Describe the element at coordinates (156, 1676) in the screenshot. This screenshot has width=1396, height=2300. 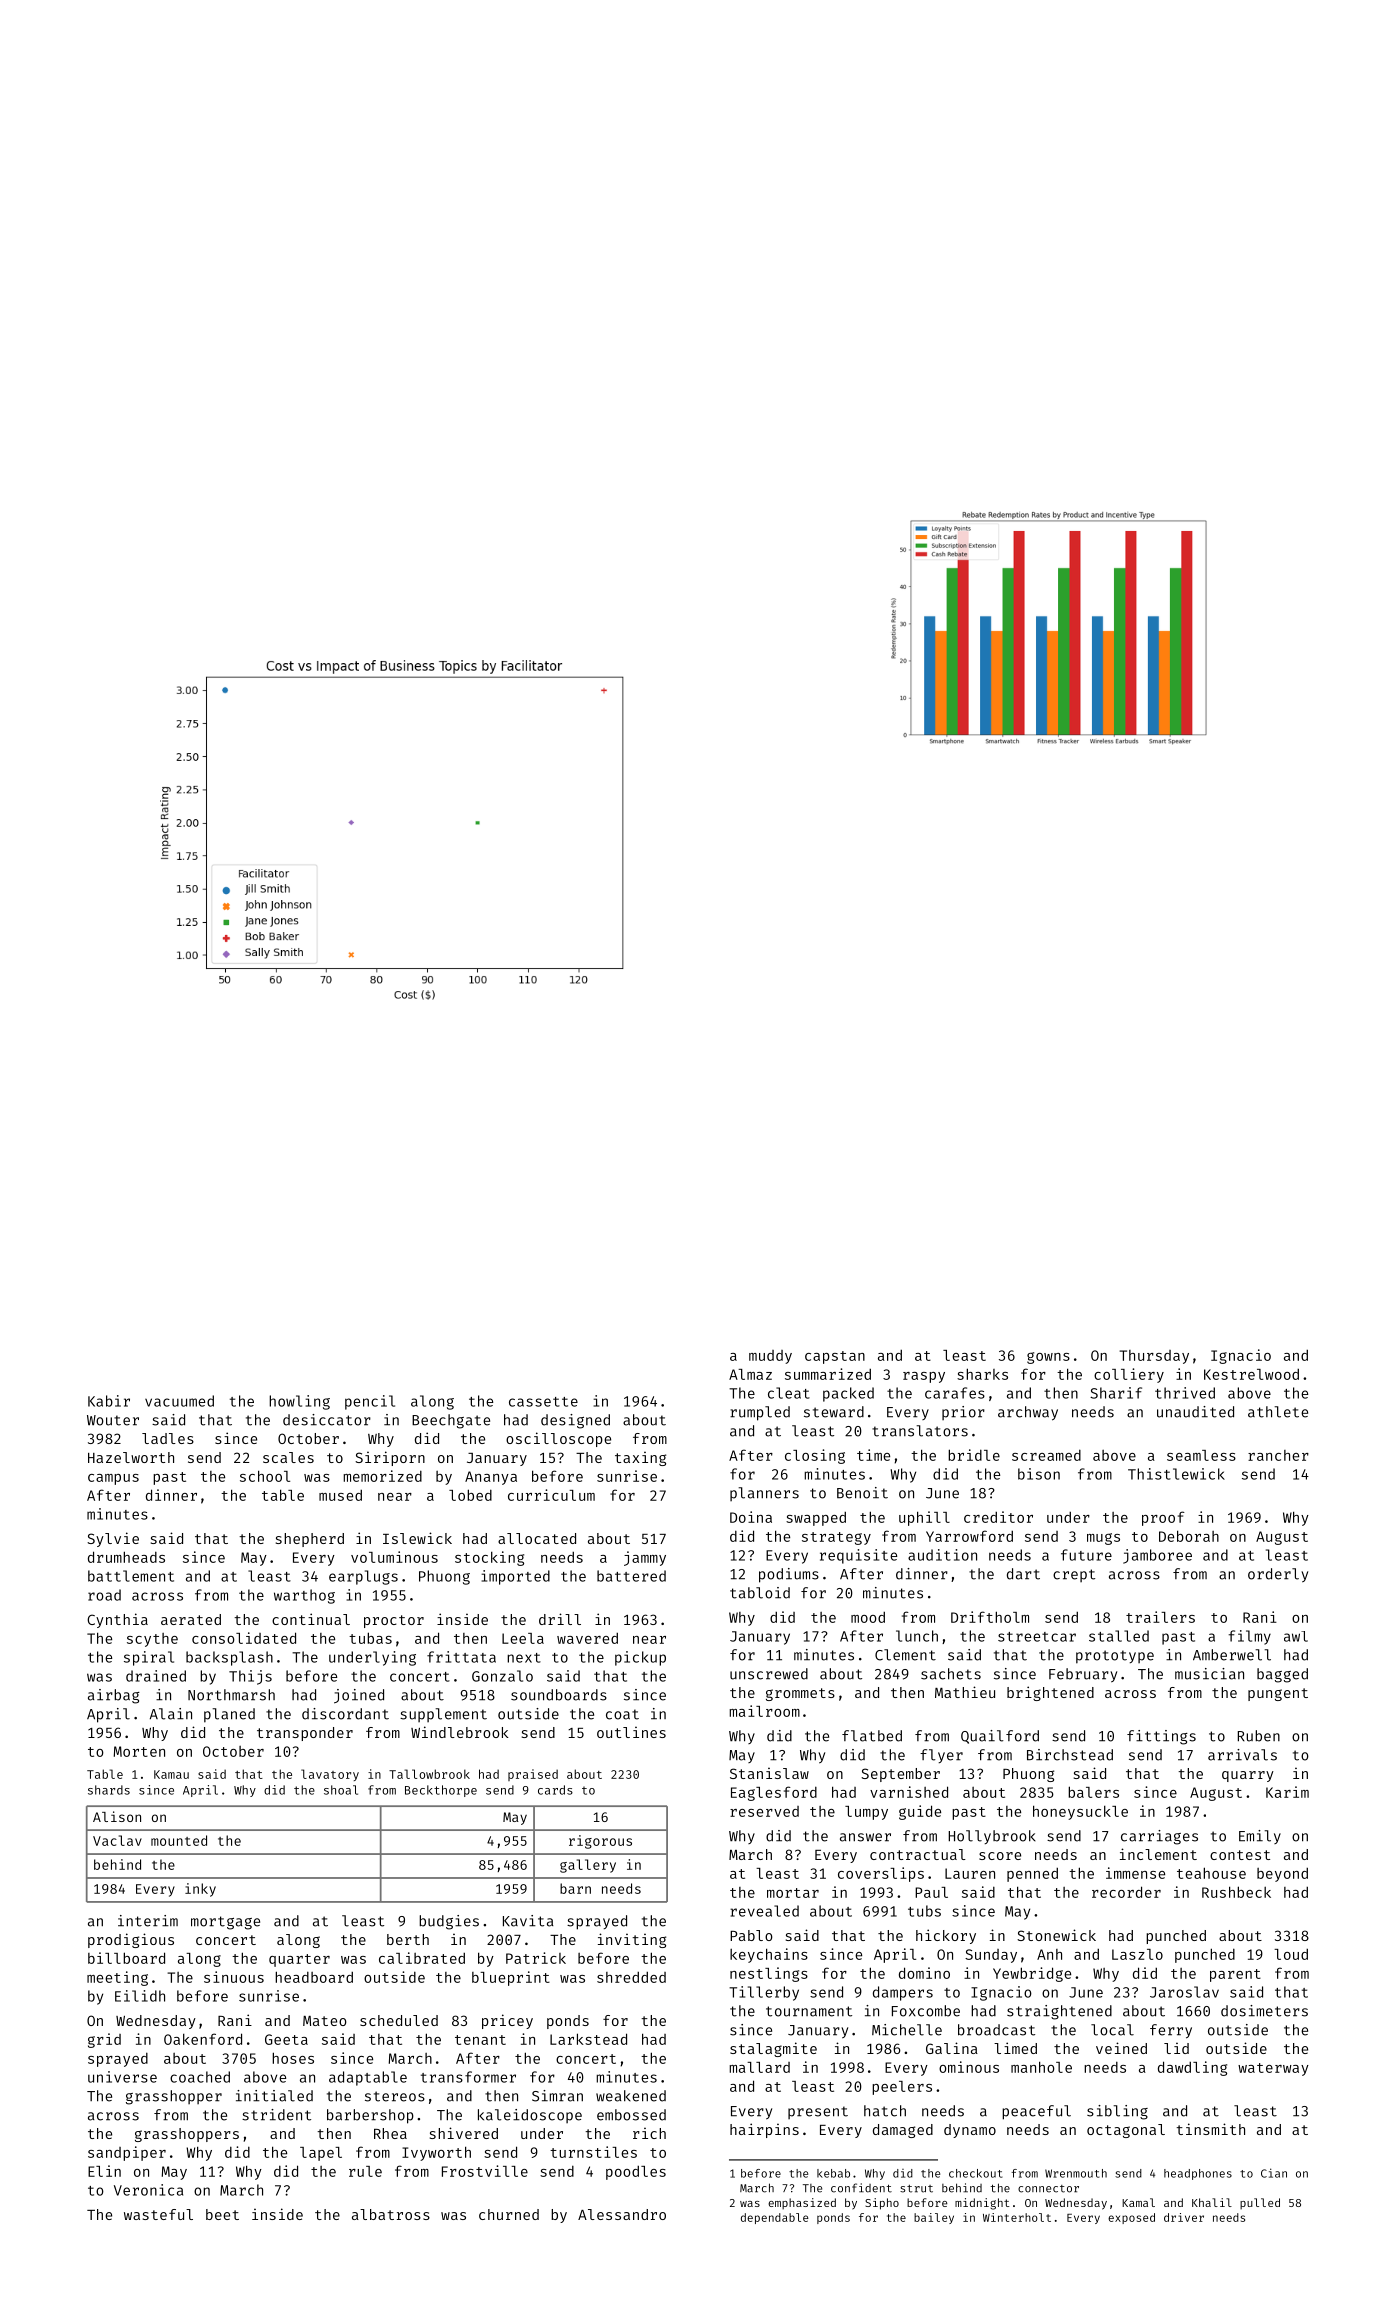
I see `drained` at that location.
